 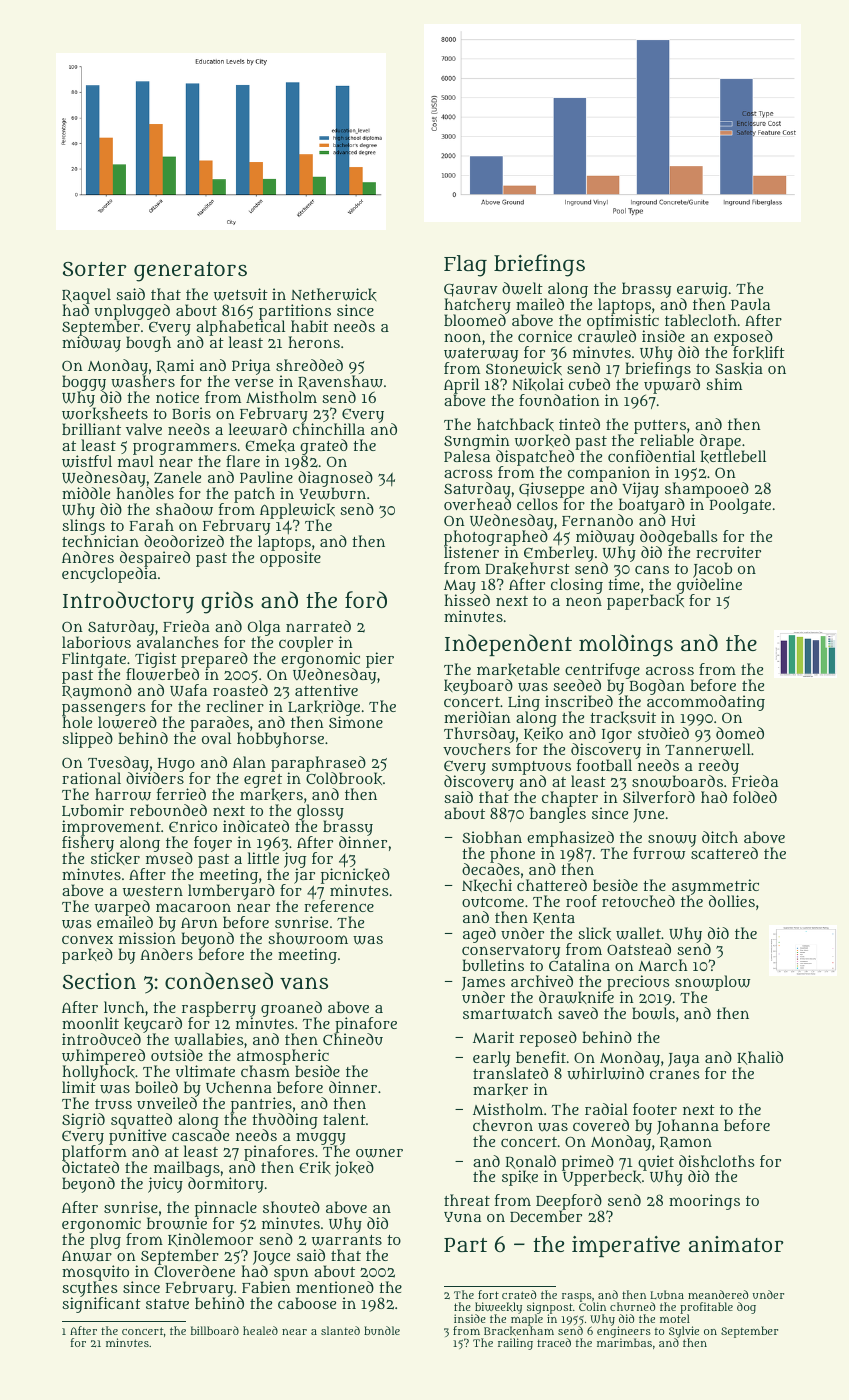 I want to click on diagnosed, so click(x=335, y=479).
